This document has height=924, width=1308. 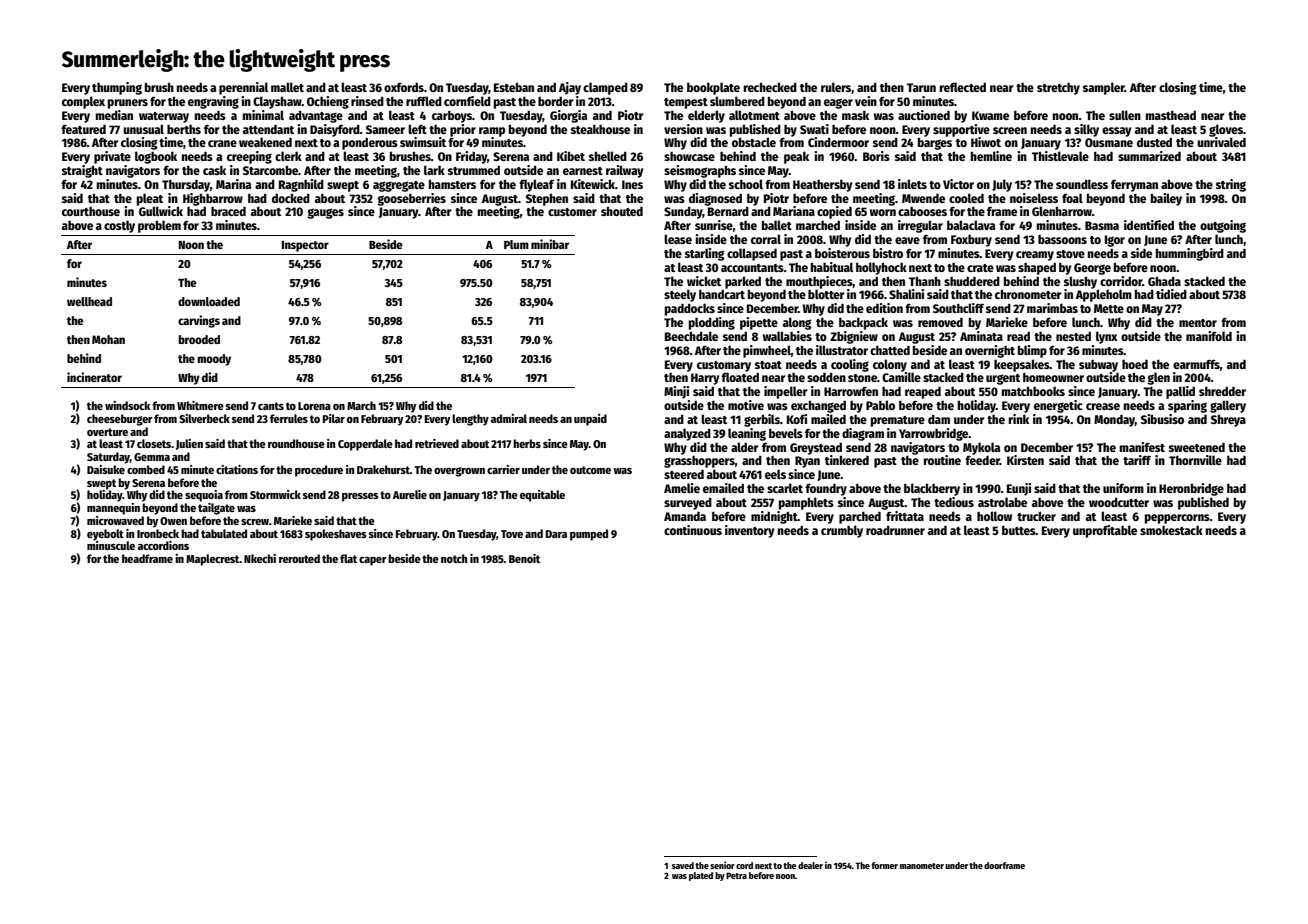 What do you see at coordinates (1105, 531) in the document?
I see `unprofitable` at bounding box center [1105, 531].
